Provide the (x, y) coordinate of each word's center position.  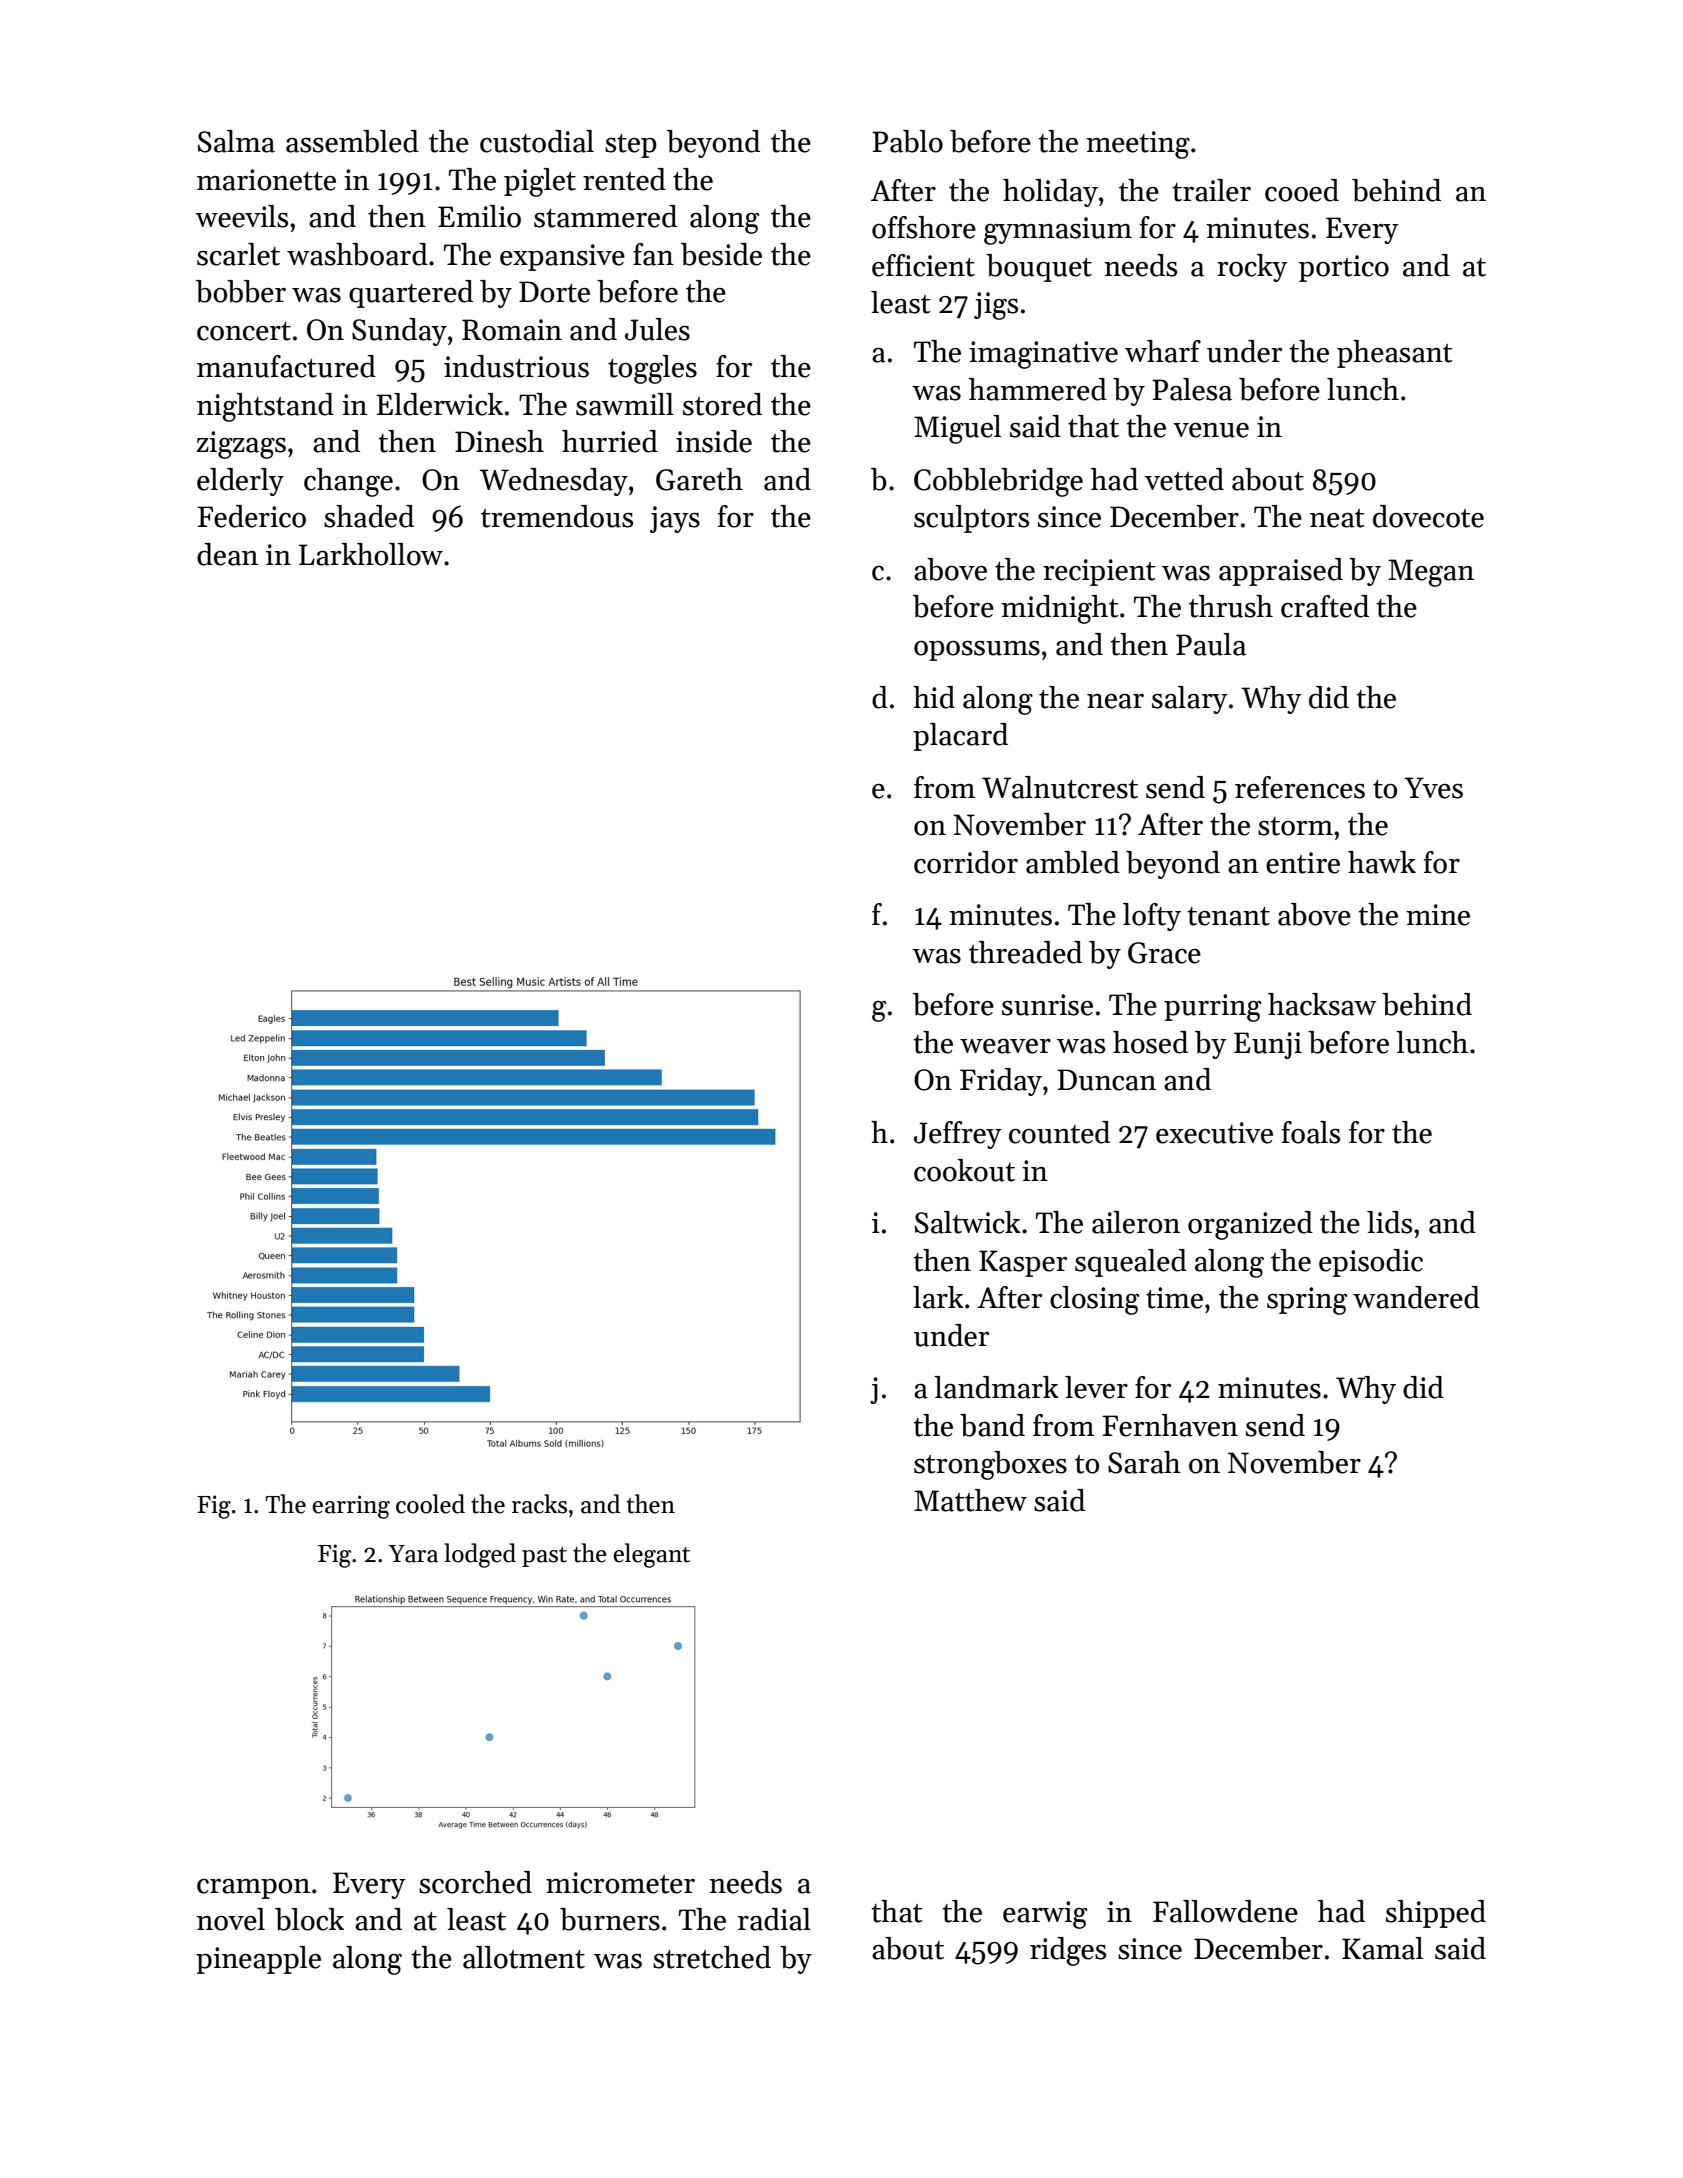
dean (227, 554)
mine (1438, 915)
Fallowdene (1225, 1911)
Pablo (907, 141)
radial (774, 1919)
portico (1344, 268)
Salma (236, 141)
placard (960, 737)
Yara (413, 1554)
